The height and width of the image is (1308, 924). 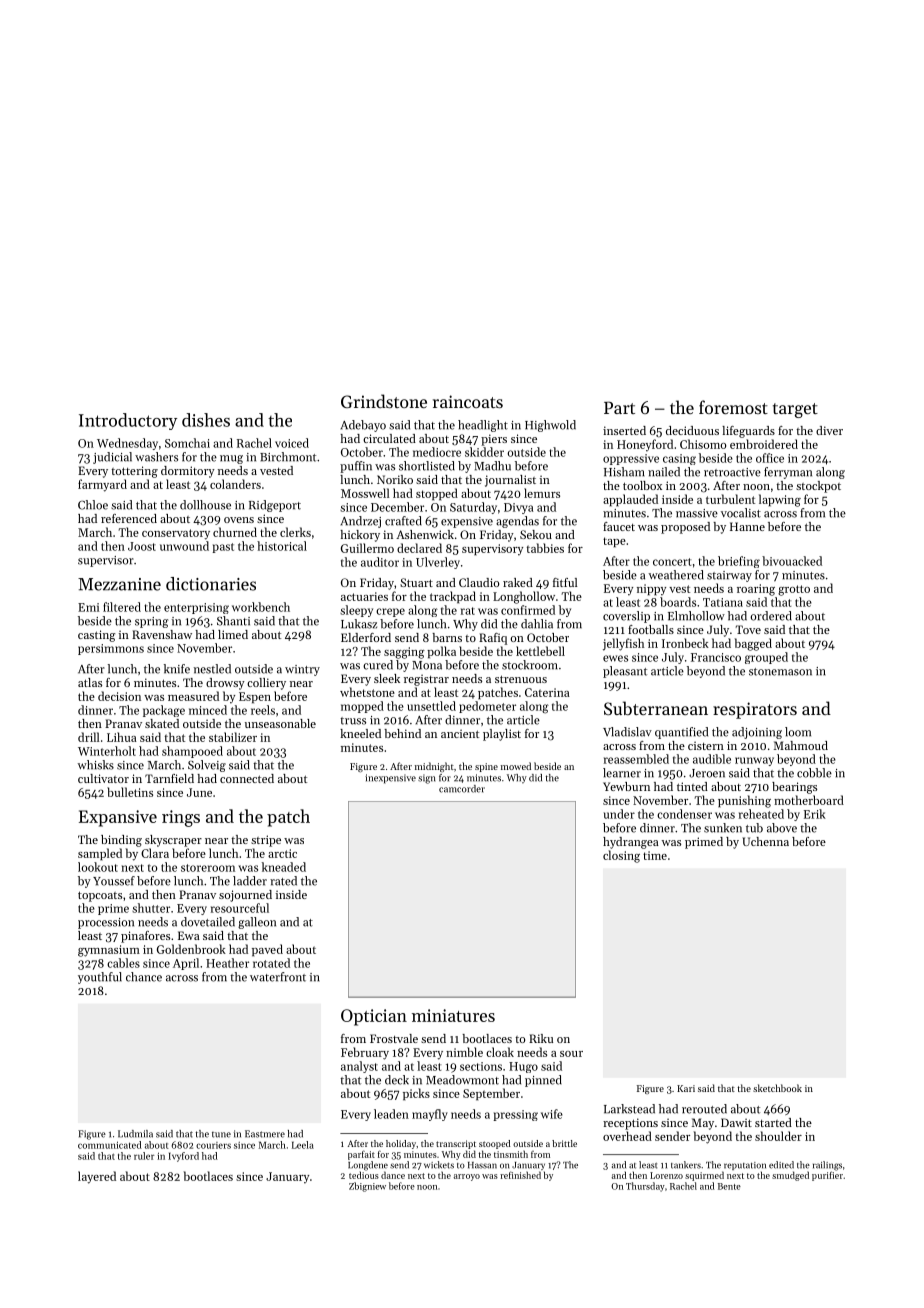 I want to click on dictionaries, so click(x=211, y=584).
